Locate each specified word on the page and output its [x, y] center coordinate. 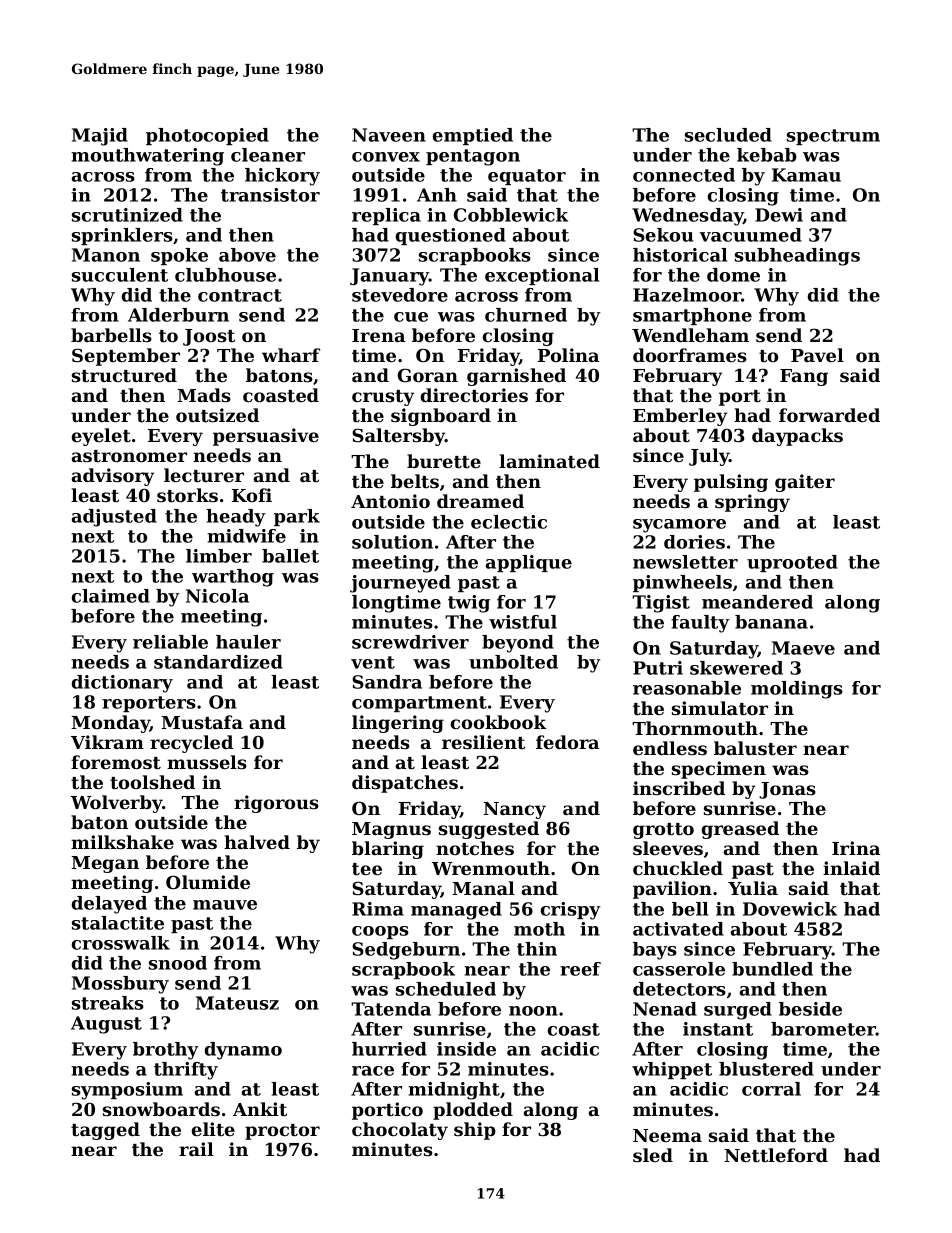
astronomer [129, 456]
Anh [437, 195]
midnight [454, 1091]
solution [392, 542]
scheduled [446, 989]
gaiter [805, 483]
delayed [109, 905]
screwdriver [410, 642]
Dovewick [790, 909]
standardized [218, 662]
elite [213, 1129]
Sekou [663, 235]
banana [771, 622]
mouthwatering [147, 157]
